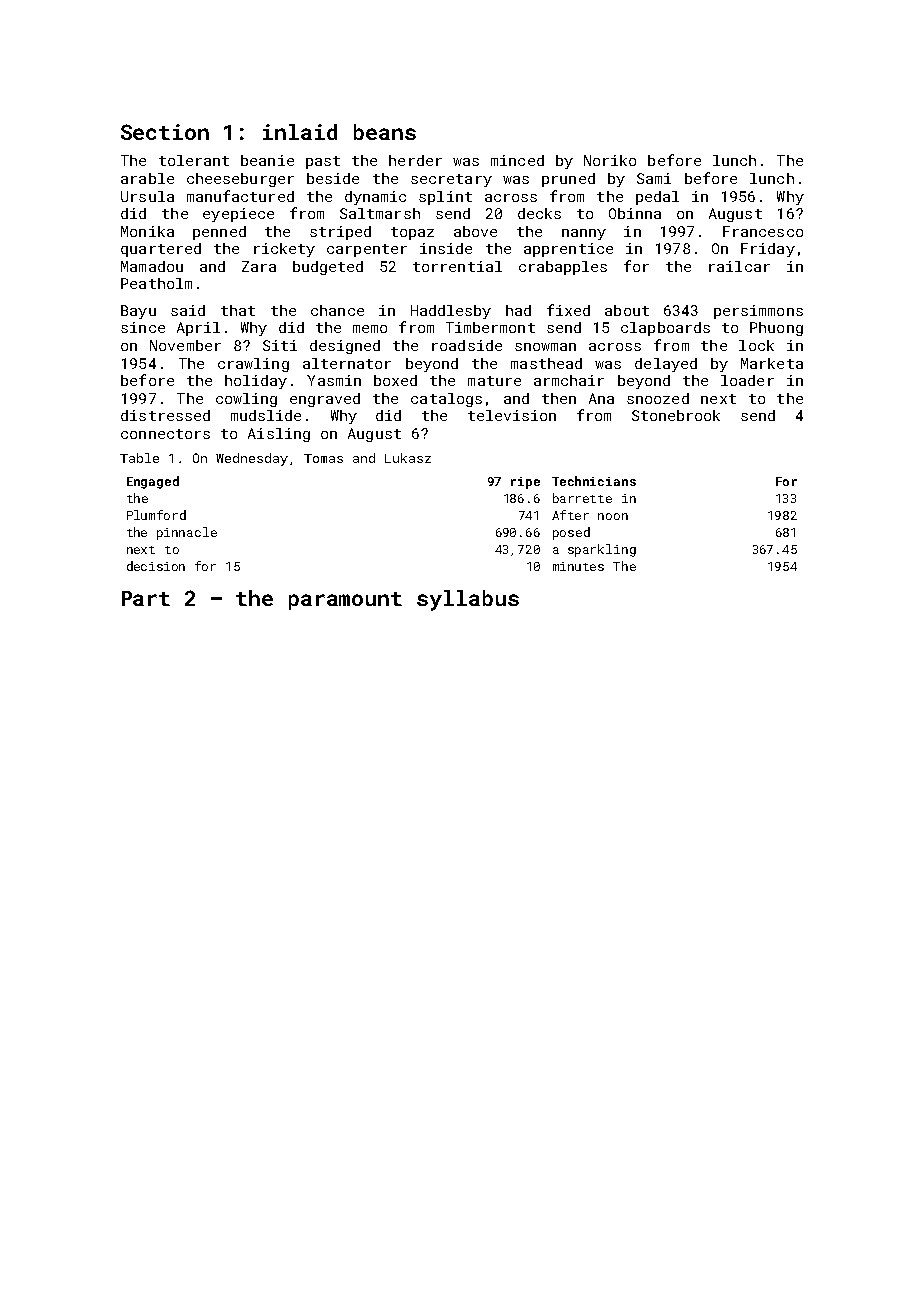 Image resolution: width=924 pixels, height=1308 pixels. What do you see at coordinates (517, 160) in the page?
I see `minced` at bounding box center [517, 160].
